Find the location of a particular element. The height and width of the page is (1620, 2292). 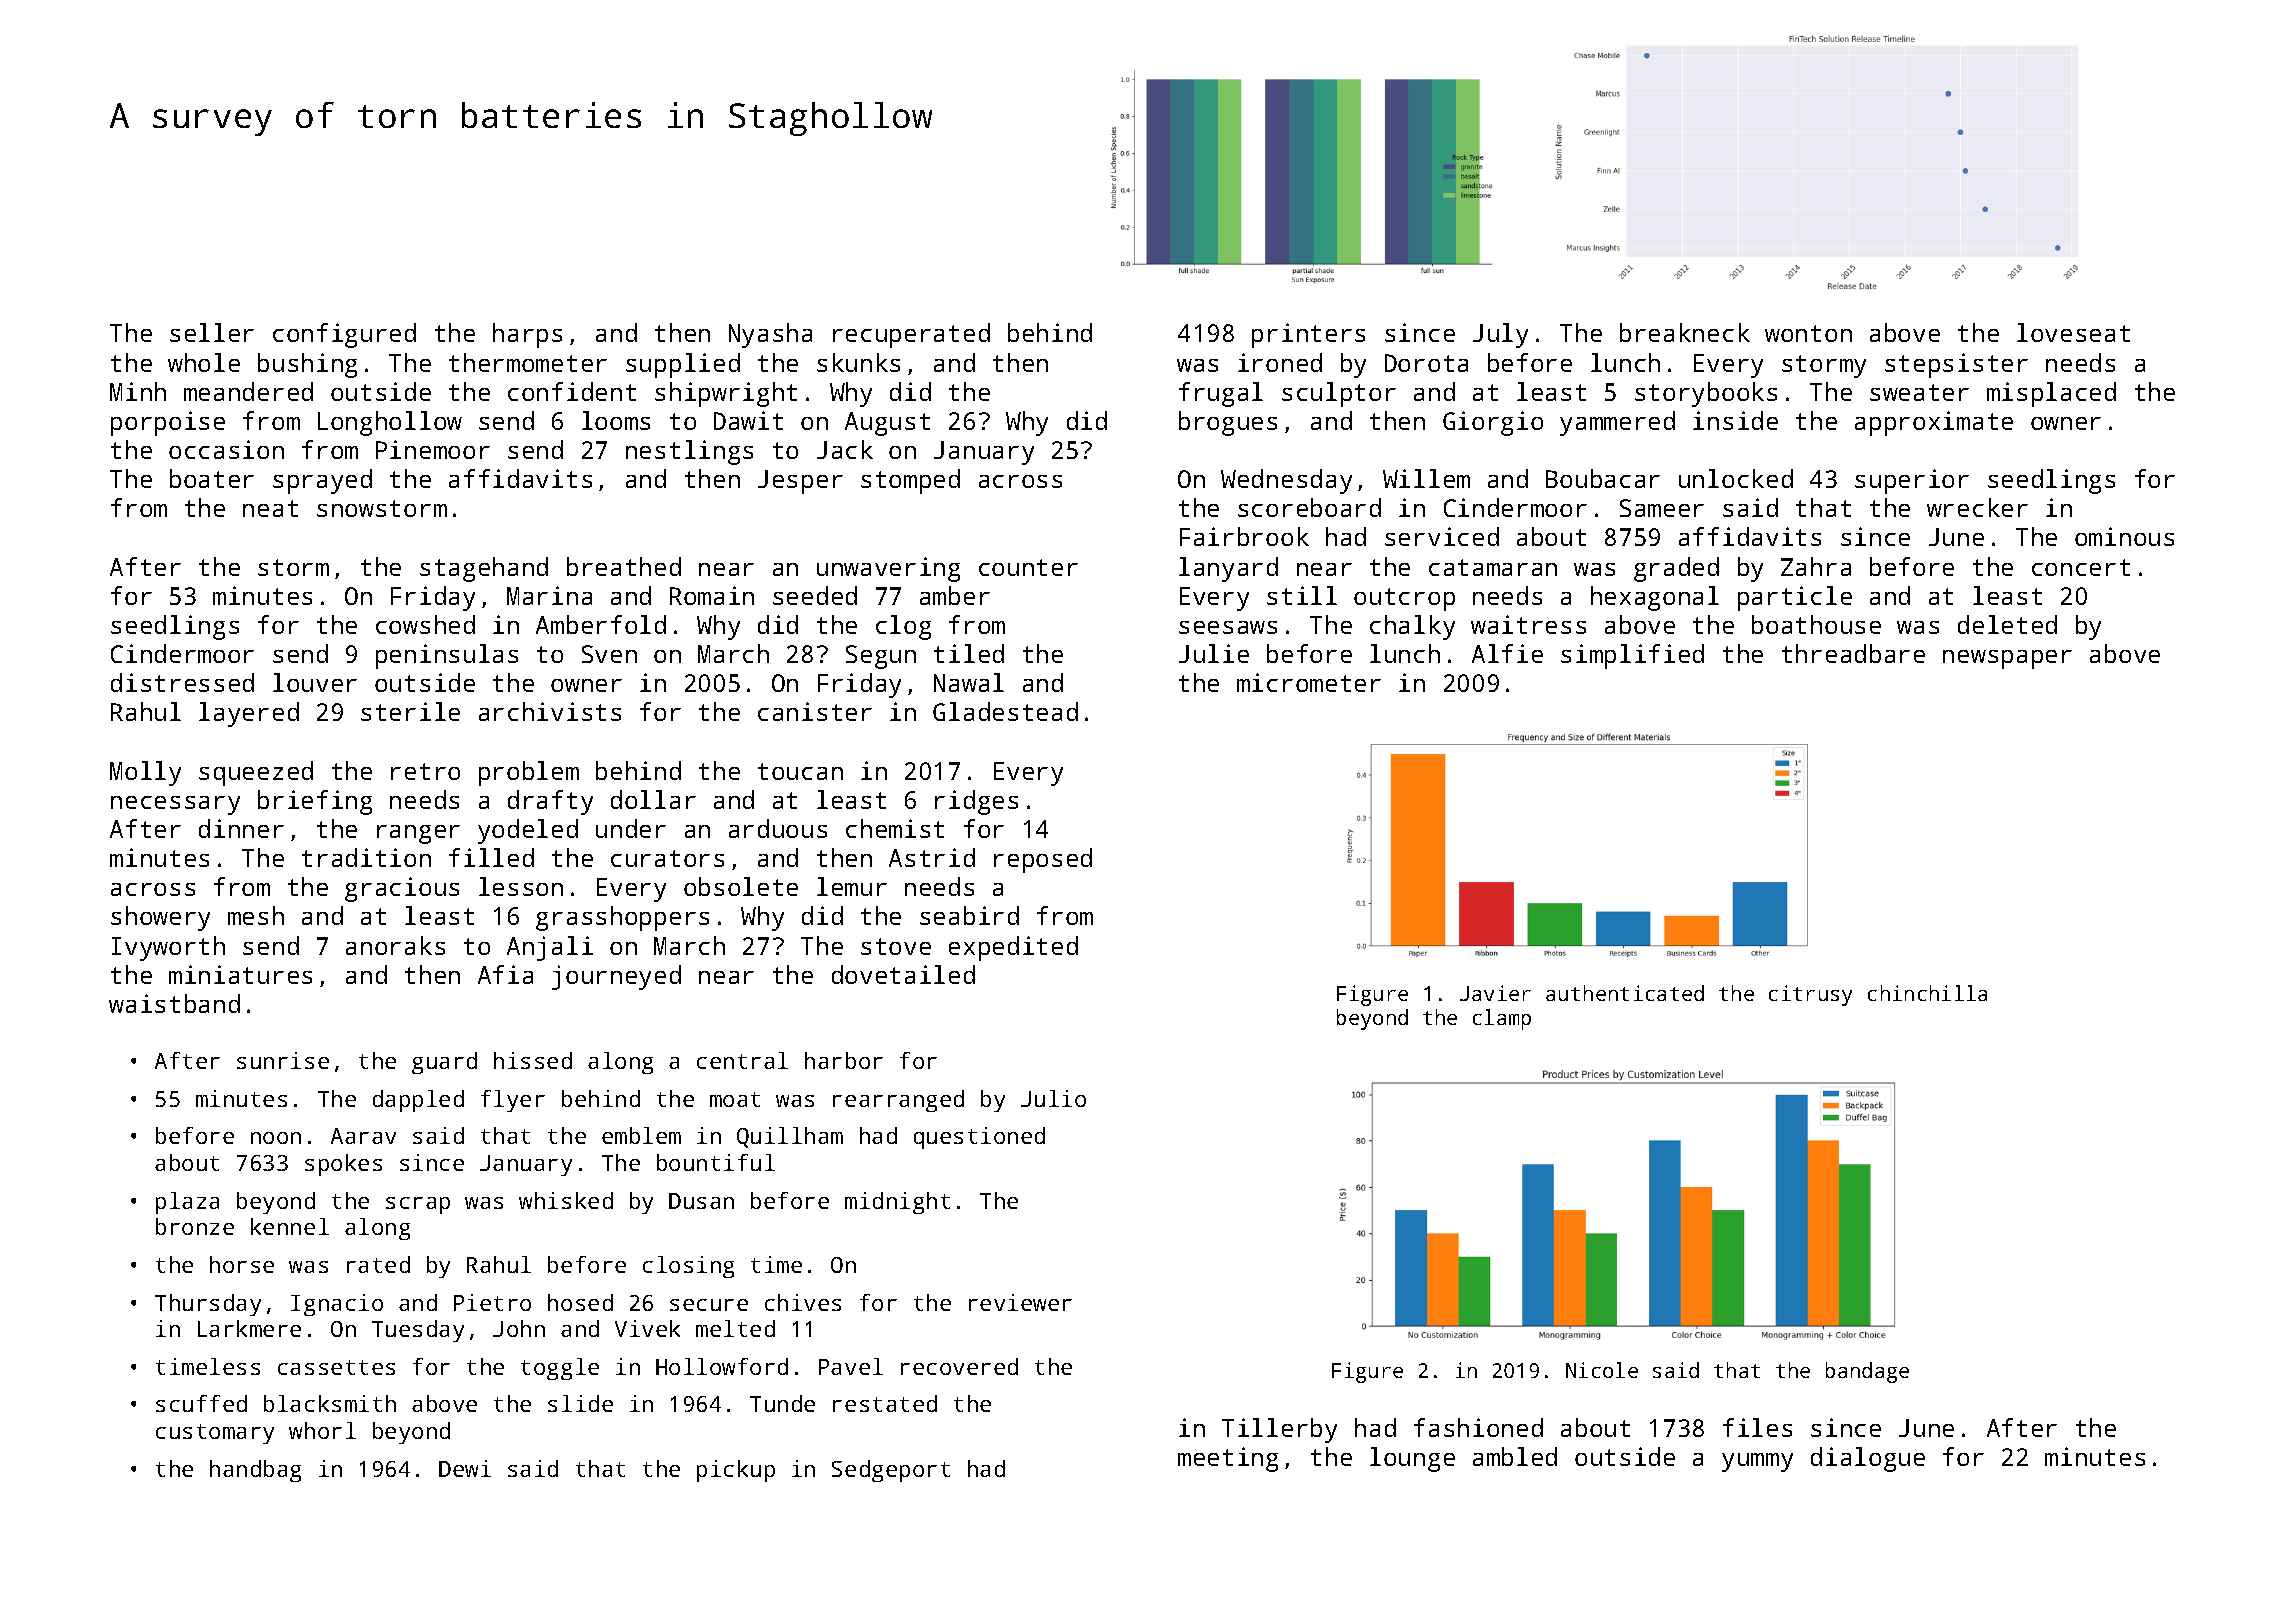

Willem is located at coordinates (1426, 478).
